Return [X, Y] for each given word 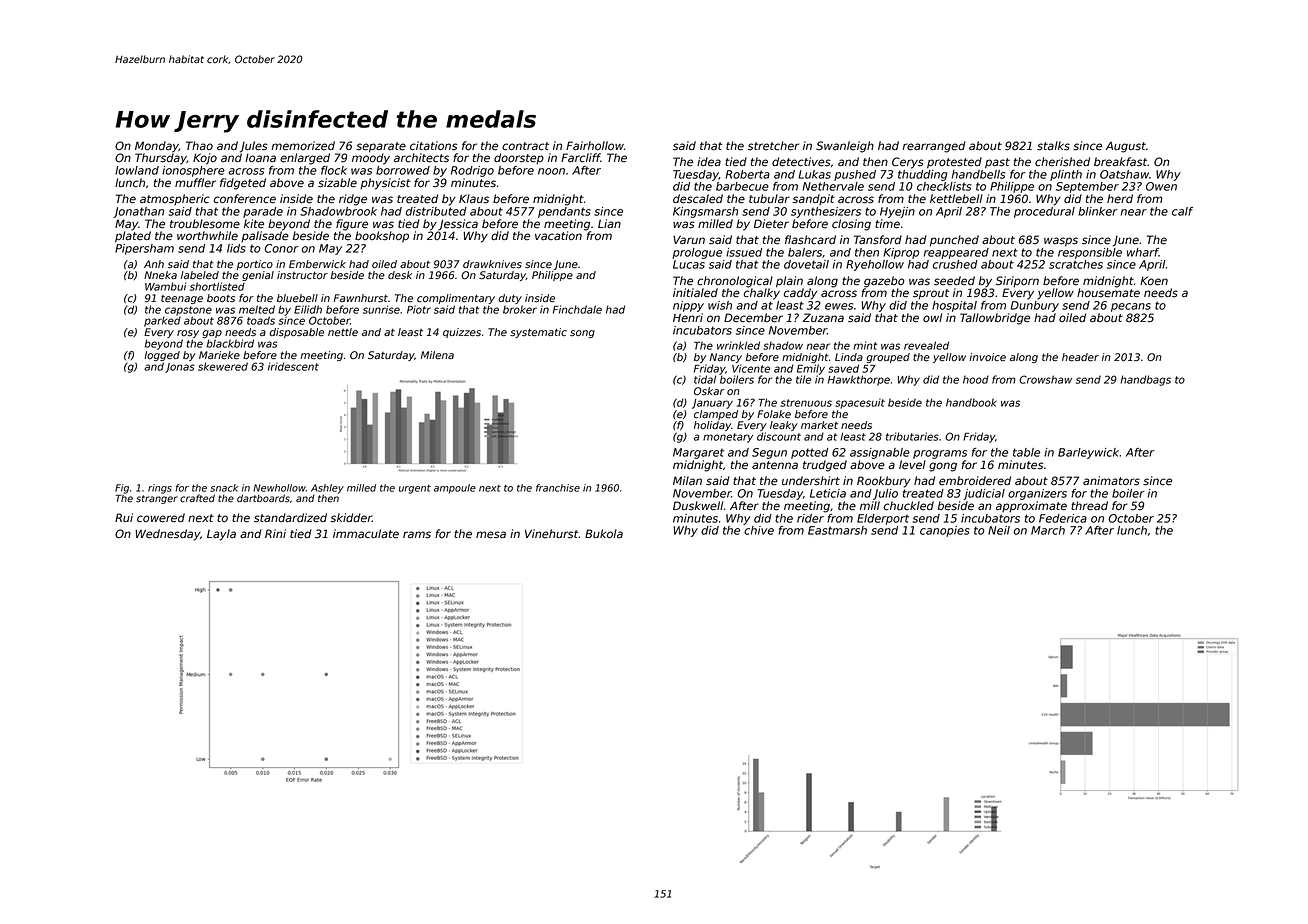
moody [371, 159]
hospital [954, 306]
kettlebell [956, 199]
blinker [1098, 211]
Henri [688, 318]
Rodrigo [472, 171]
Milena [437, 355]
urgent [415, 489]
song [582, 334]
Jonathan [138, 212]
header [1080, 357]
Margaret [698, 453]
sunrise [381, 309]
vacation [558, 236]
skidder [351, 518]
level [912, 465]
